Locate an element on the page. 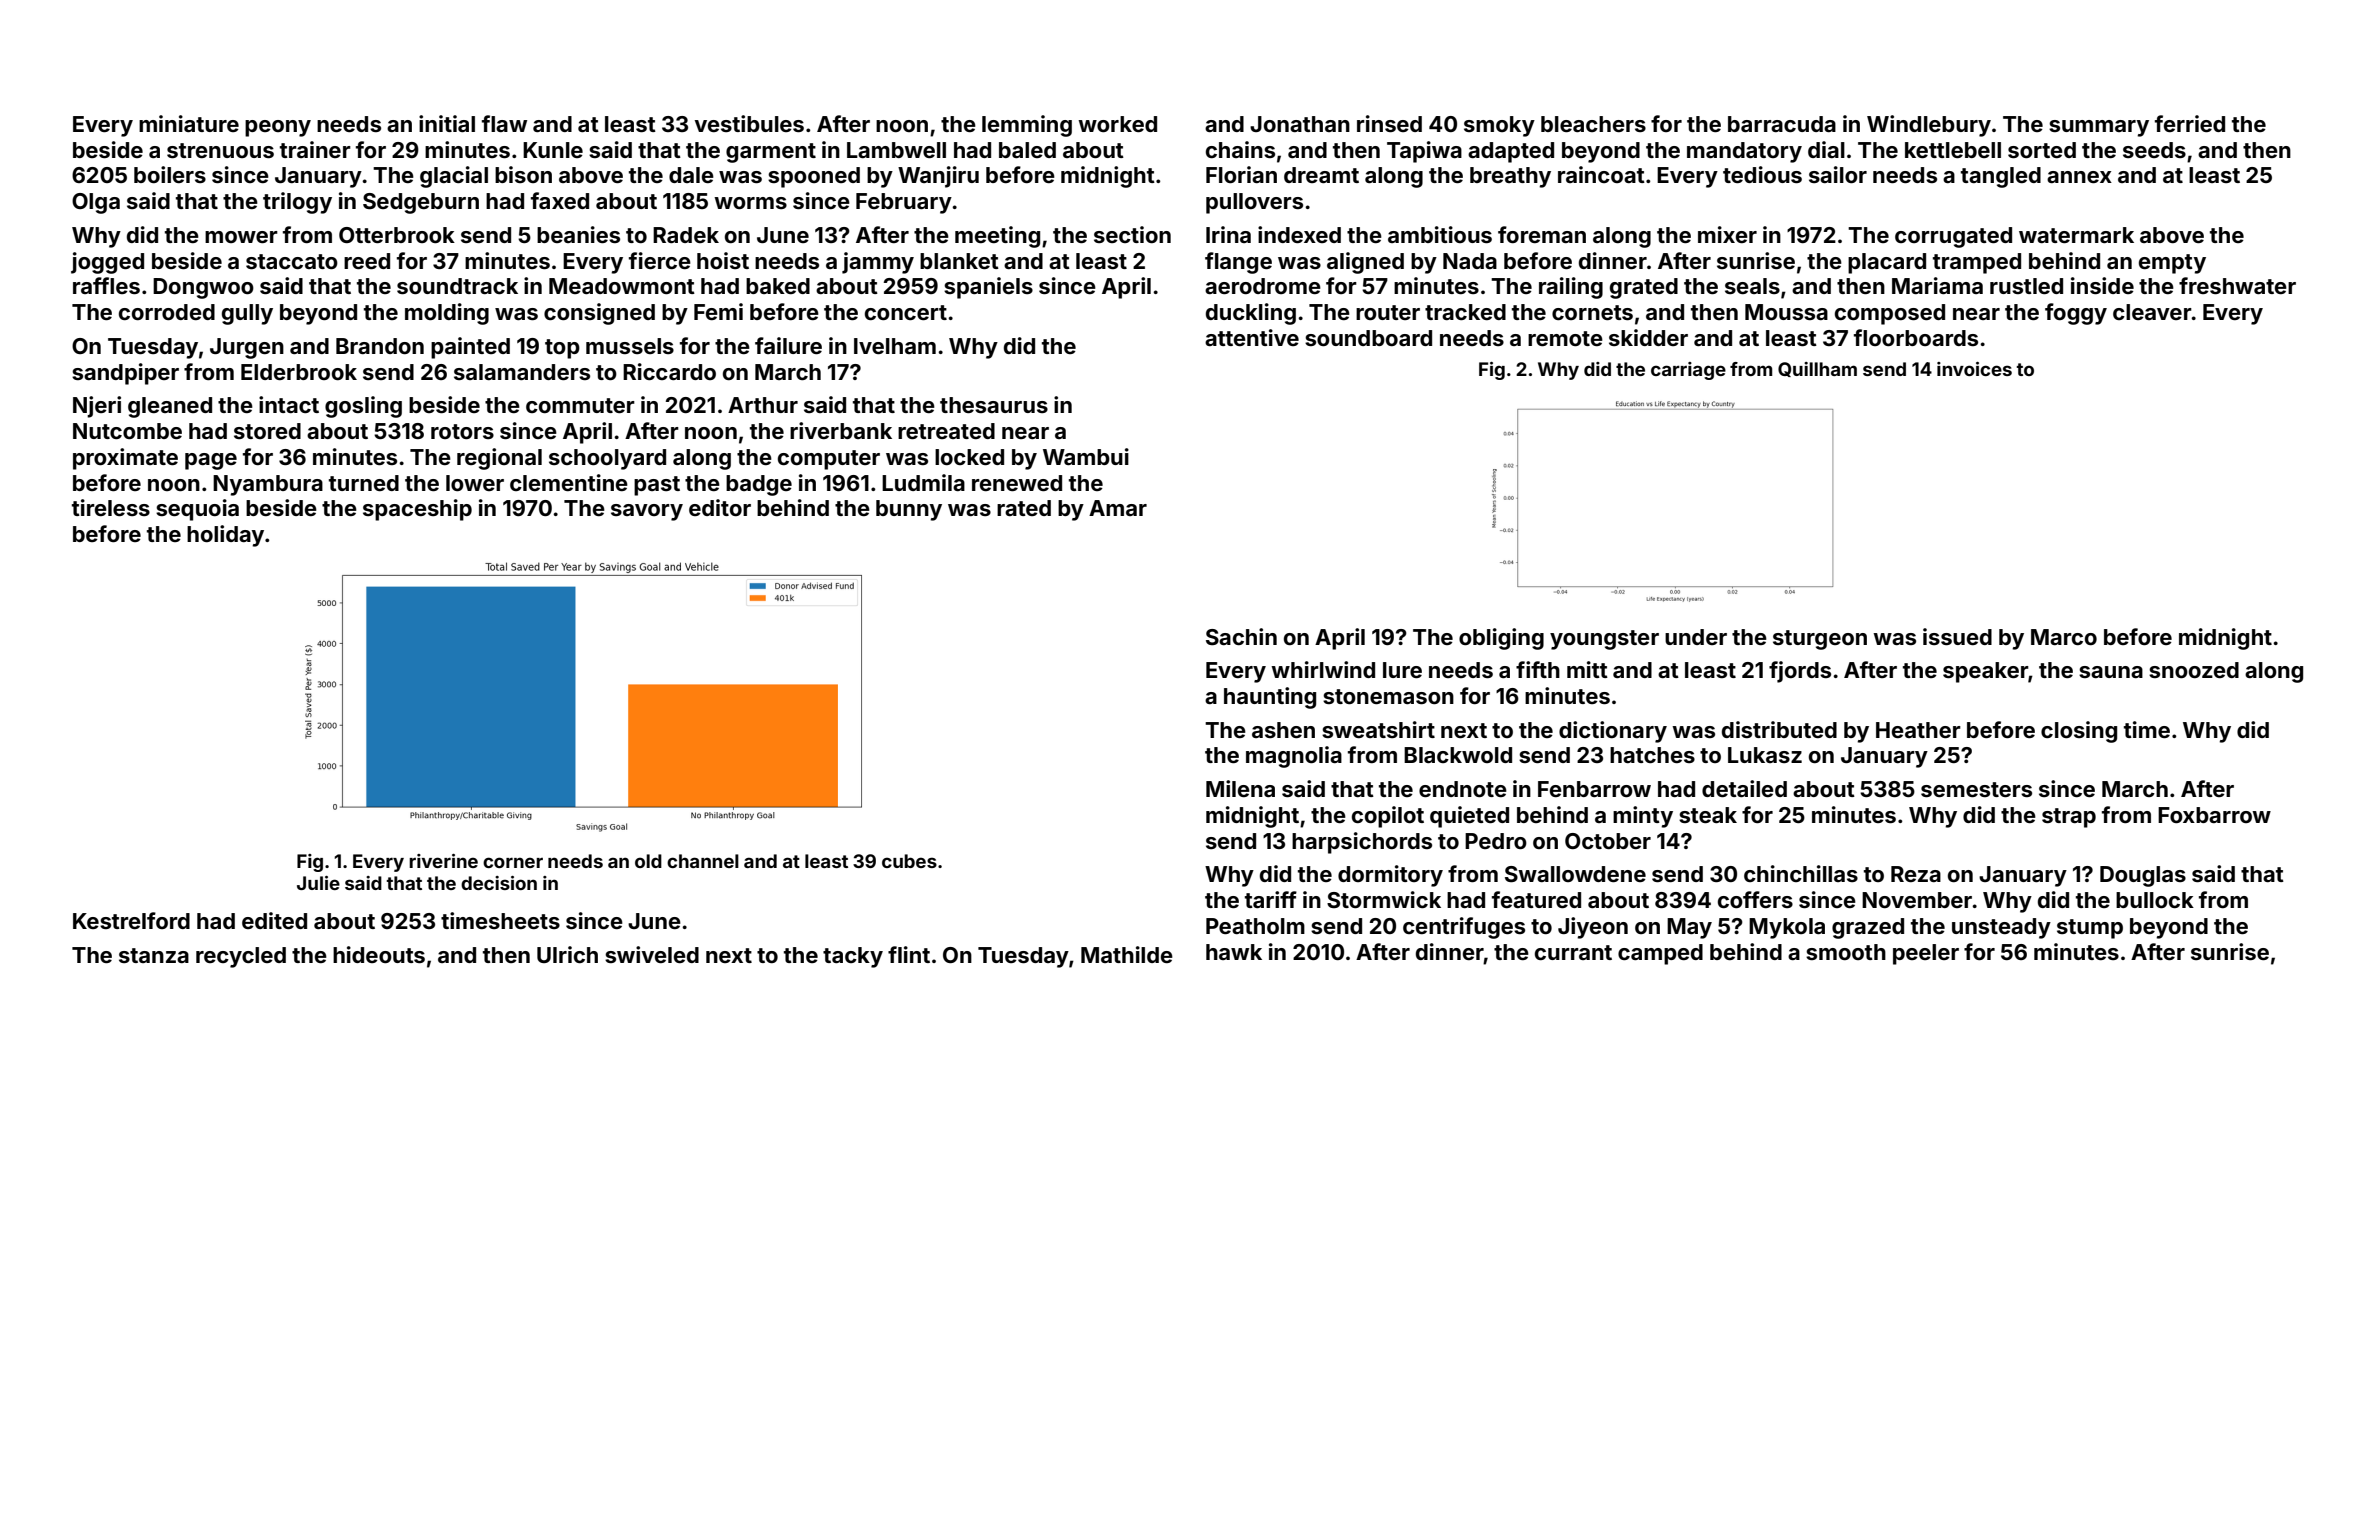  Riccardo is located at coordinates (669, 371).
